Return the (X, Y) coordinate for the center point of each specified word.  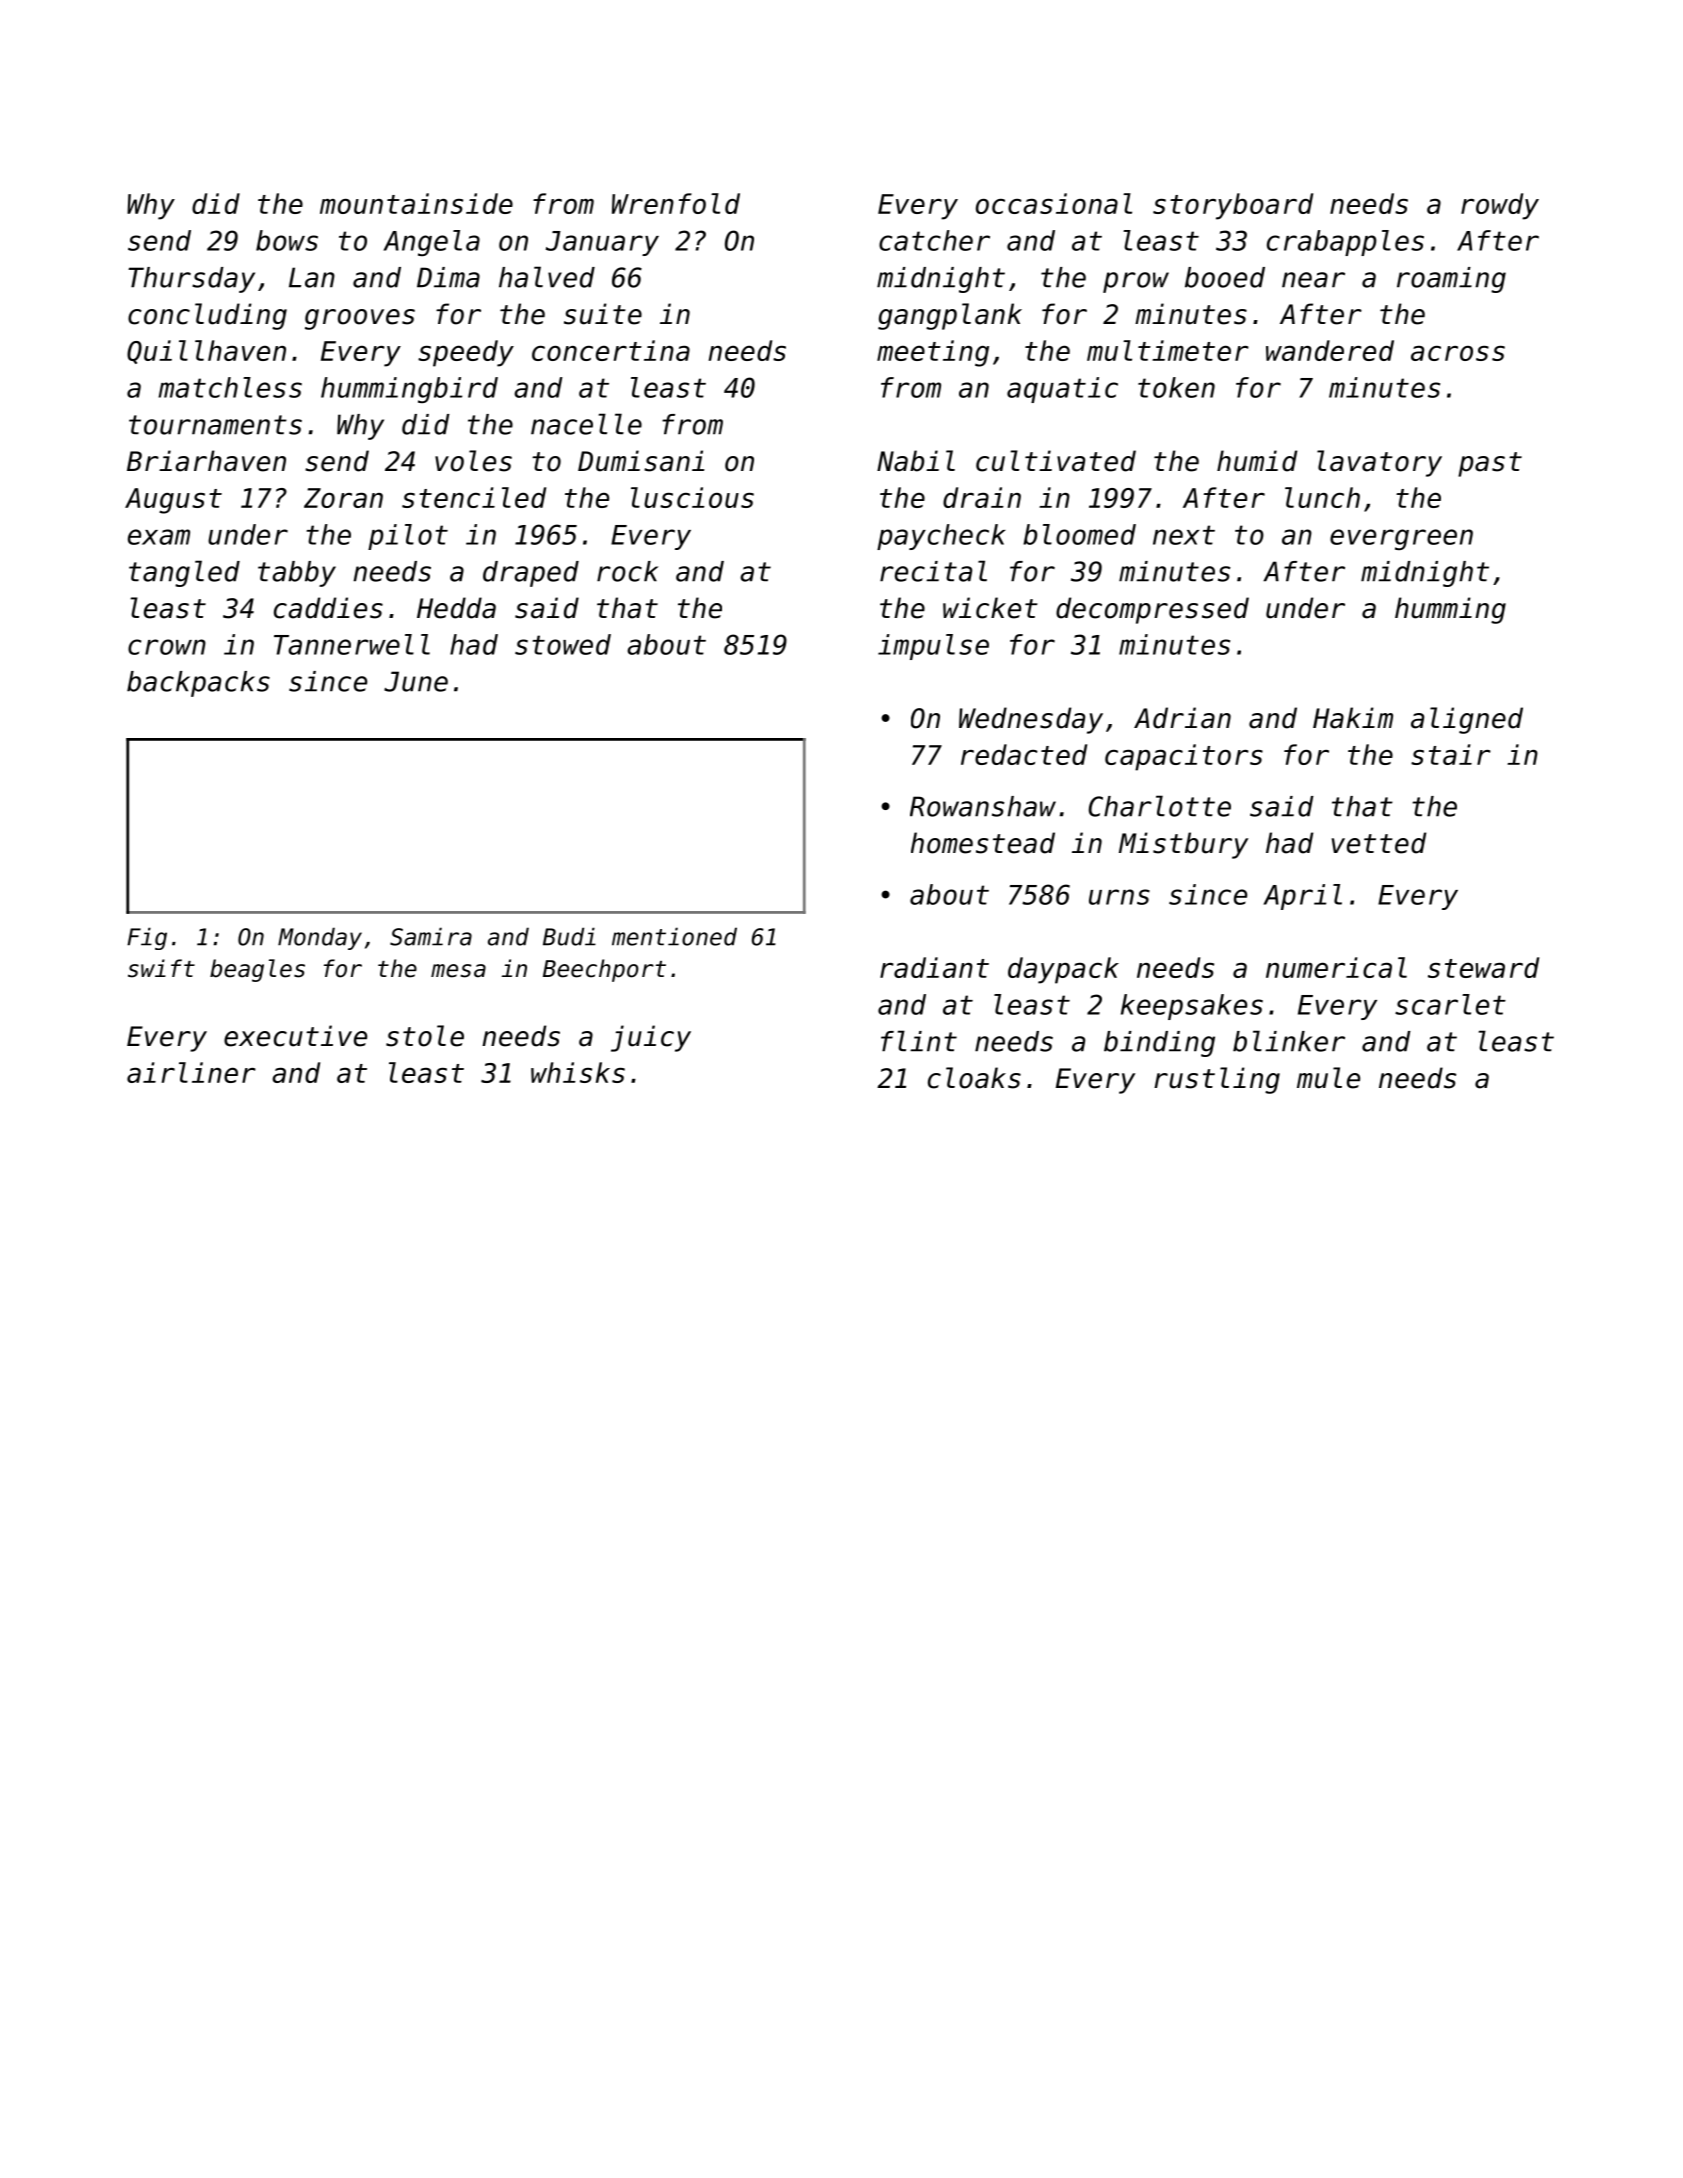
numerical (1336, 967)
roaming (1451, 280)
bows (287, 240)
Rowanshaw (983, 806)
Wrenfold (676, 203)
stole (425, 1036)
